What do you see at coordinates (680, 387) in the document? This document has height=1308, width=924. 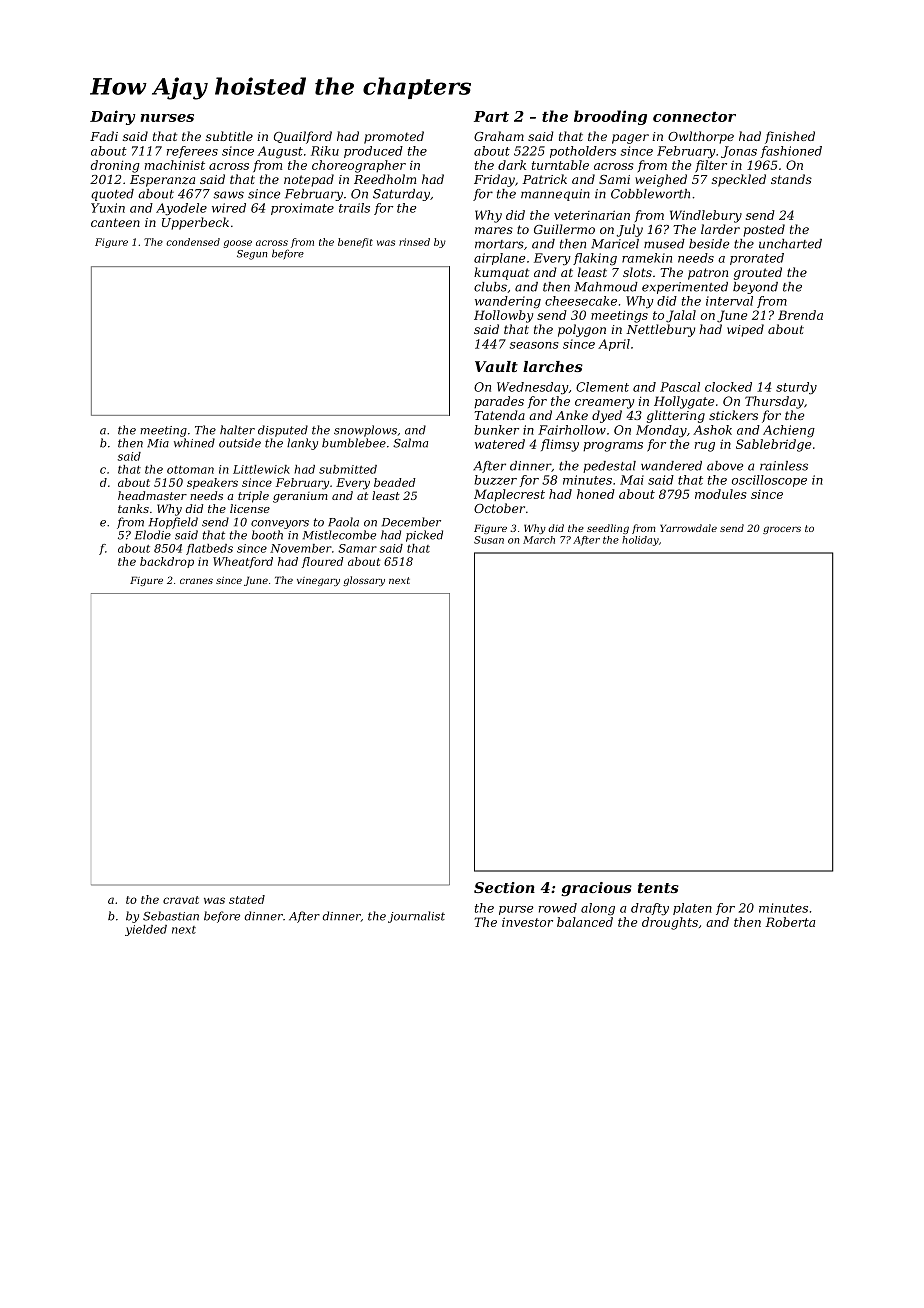 I see `Pascal` at bounding box center [680, 387].
